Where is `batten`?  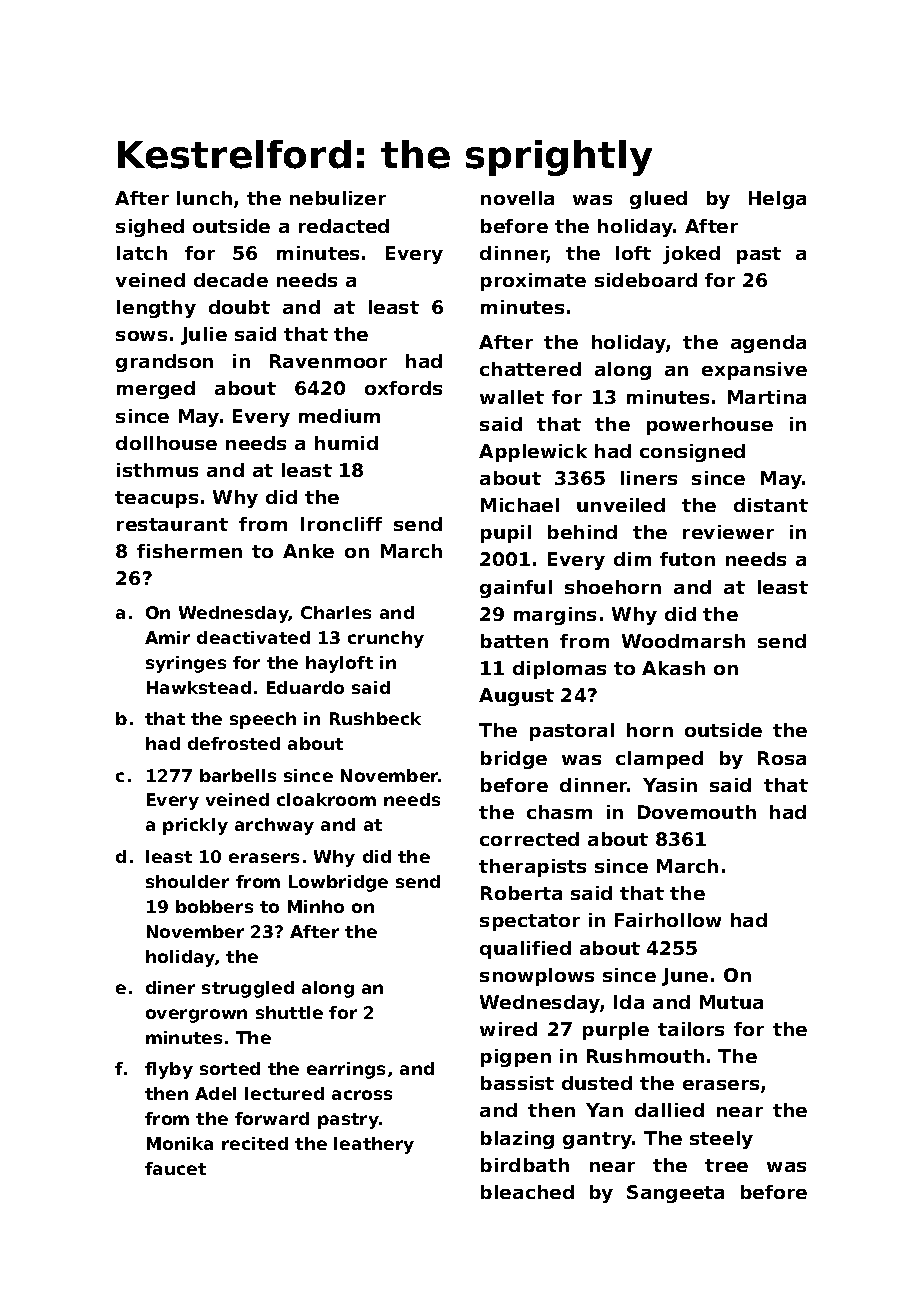 batten is located at coordinates (514, 641).
